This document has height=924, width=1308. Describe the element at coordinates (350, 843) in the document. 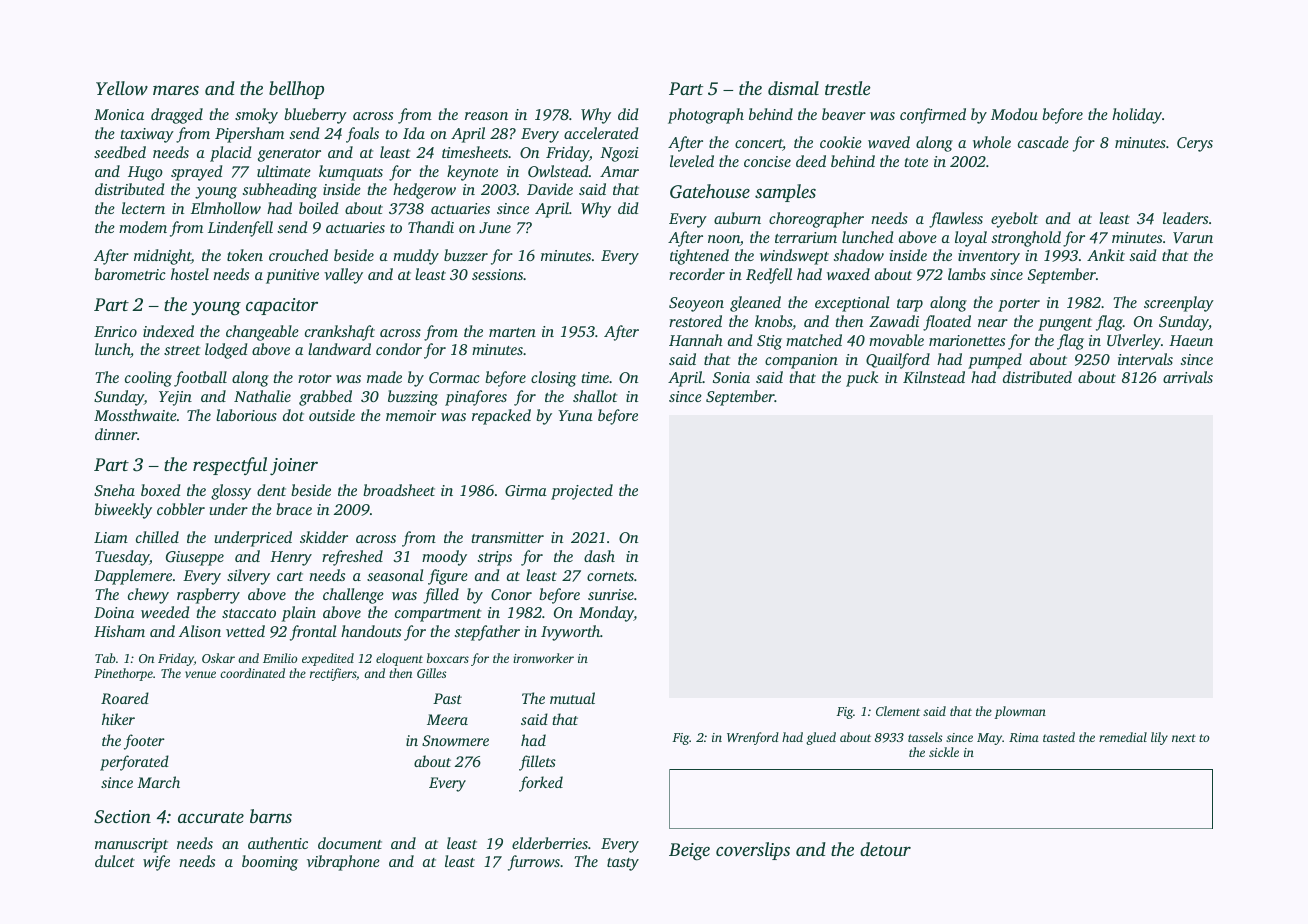

I see `document` at that location.
